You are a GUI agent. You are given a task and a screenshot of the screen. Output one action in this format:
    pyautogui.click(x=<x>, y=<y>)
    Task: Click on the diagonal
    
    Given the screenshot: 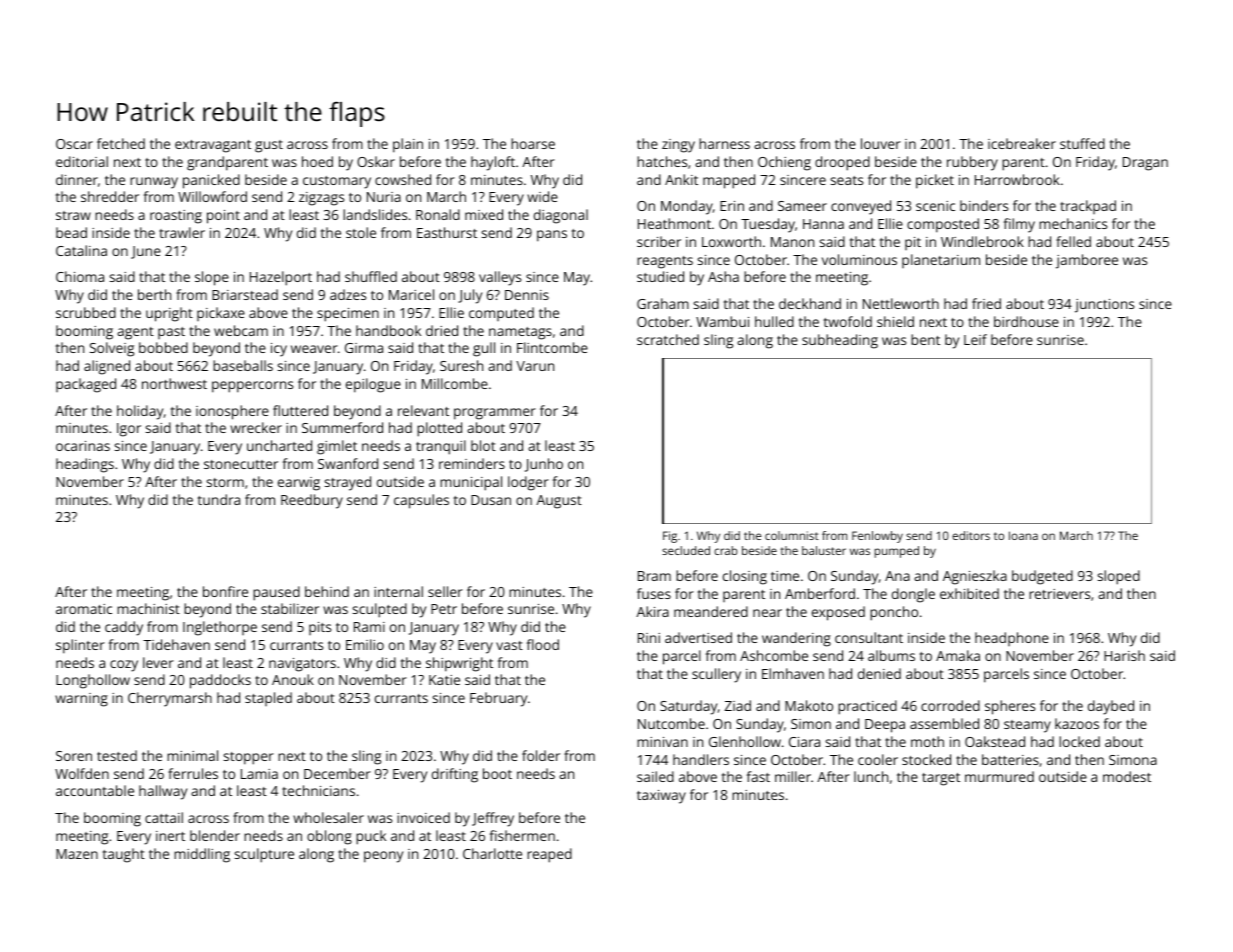 What is the action you would take?
    pyautogui.click(x=561, y=216)
